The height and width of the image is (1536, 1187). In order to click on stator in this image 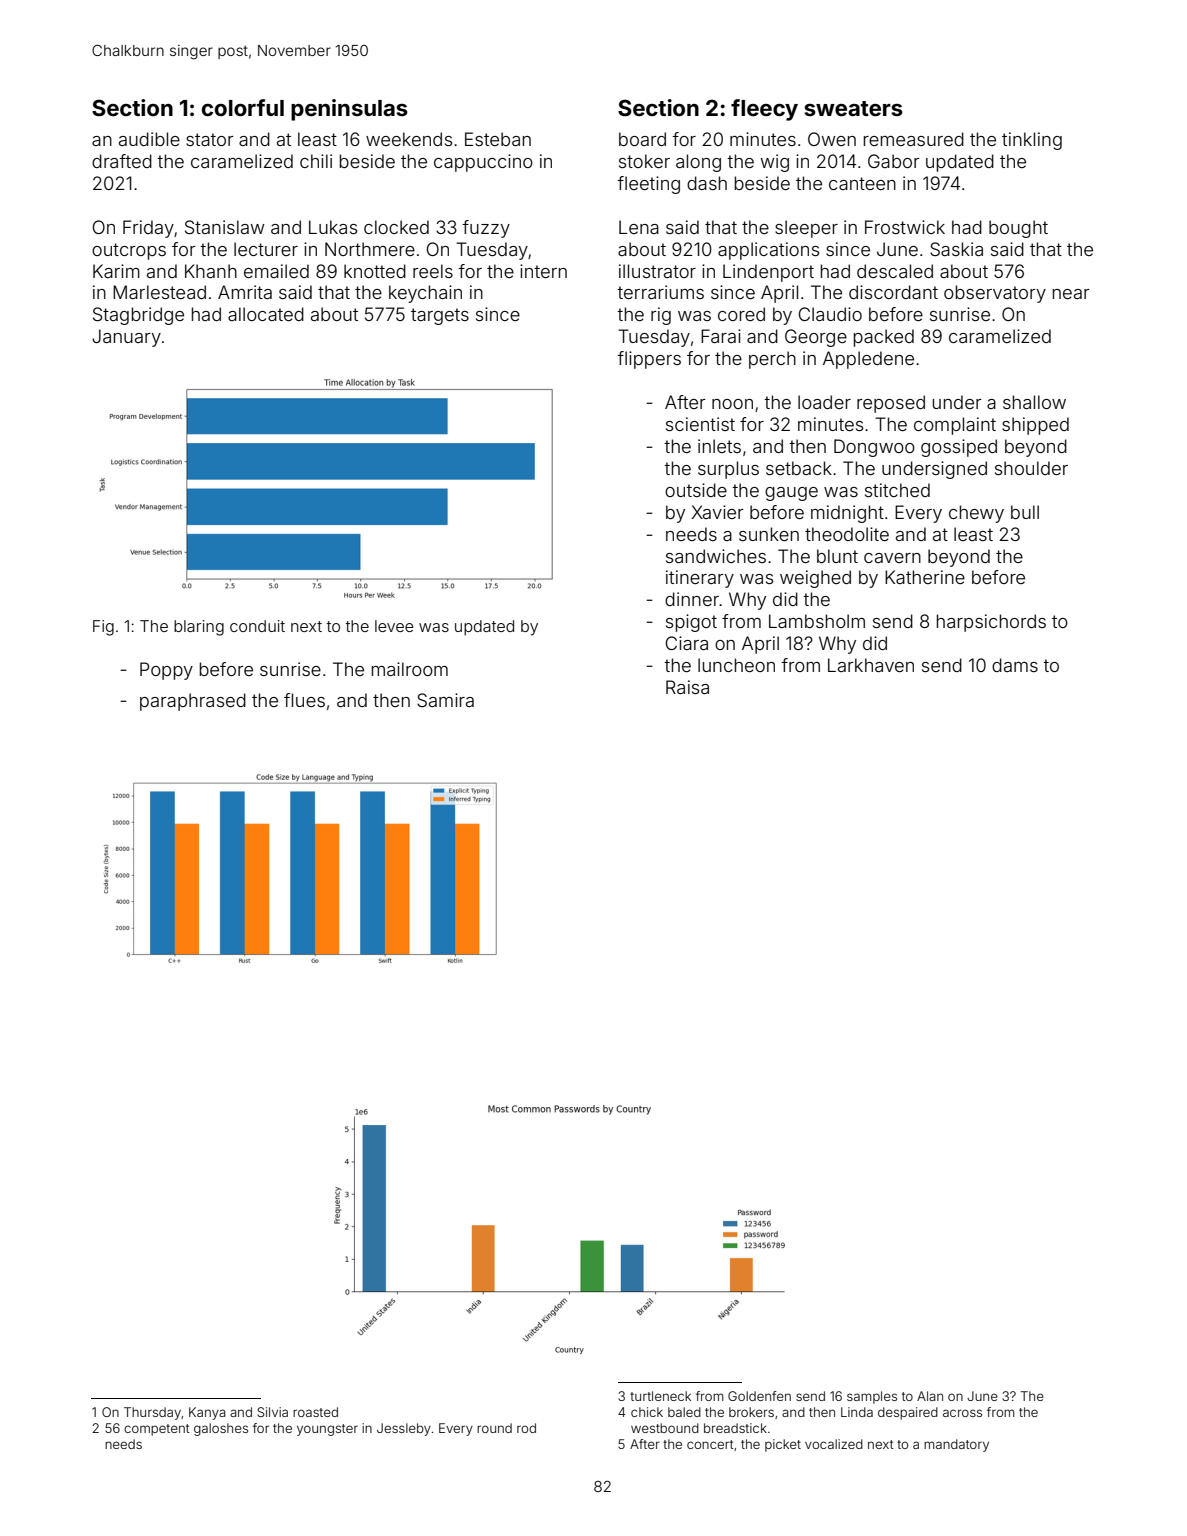, I will do `click(210, 139)`.
